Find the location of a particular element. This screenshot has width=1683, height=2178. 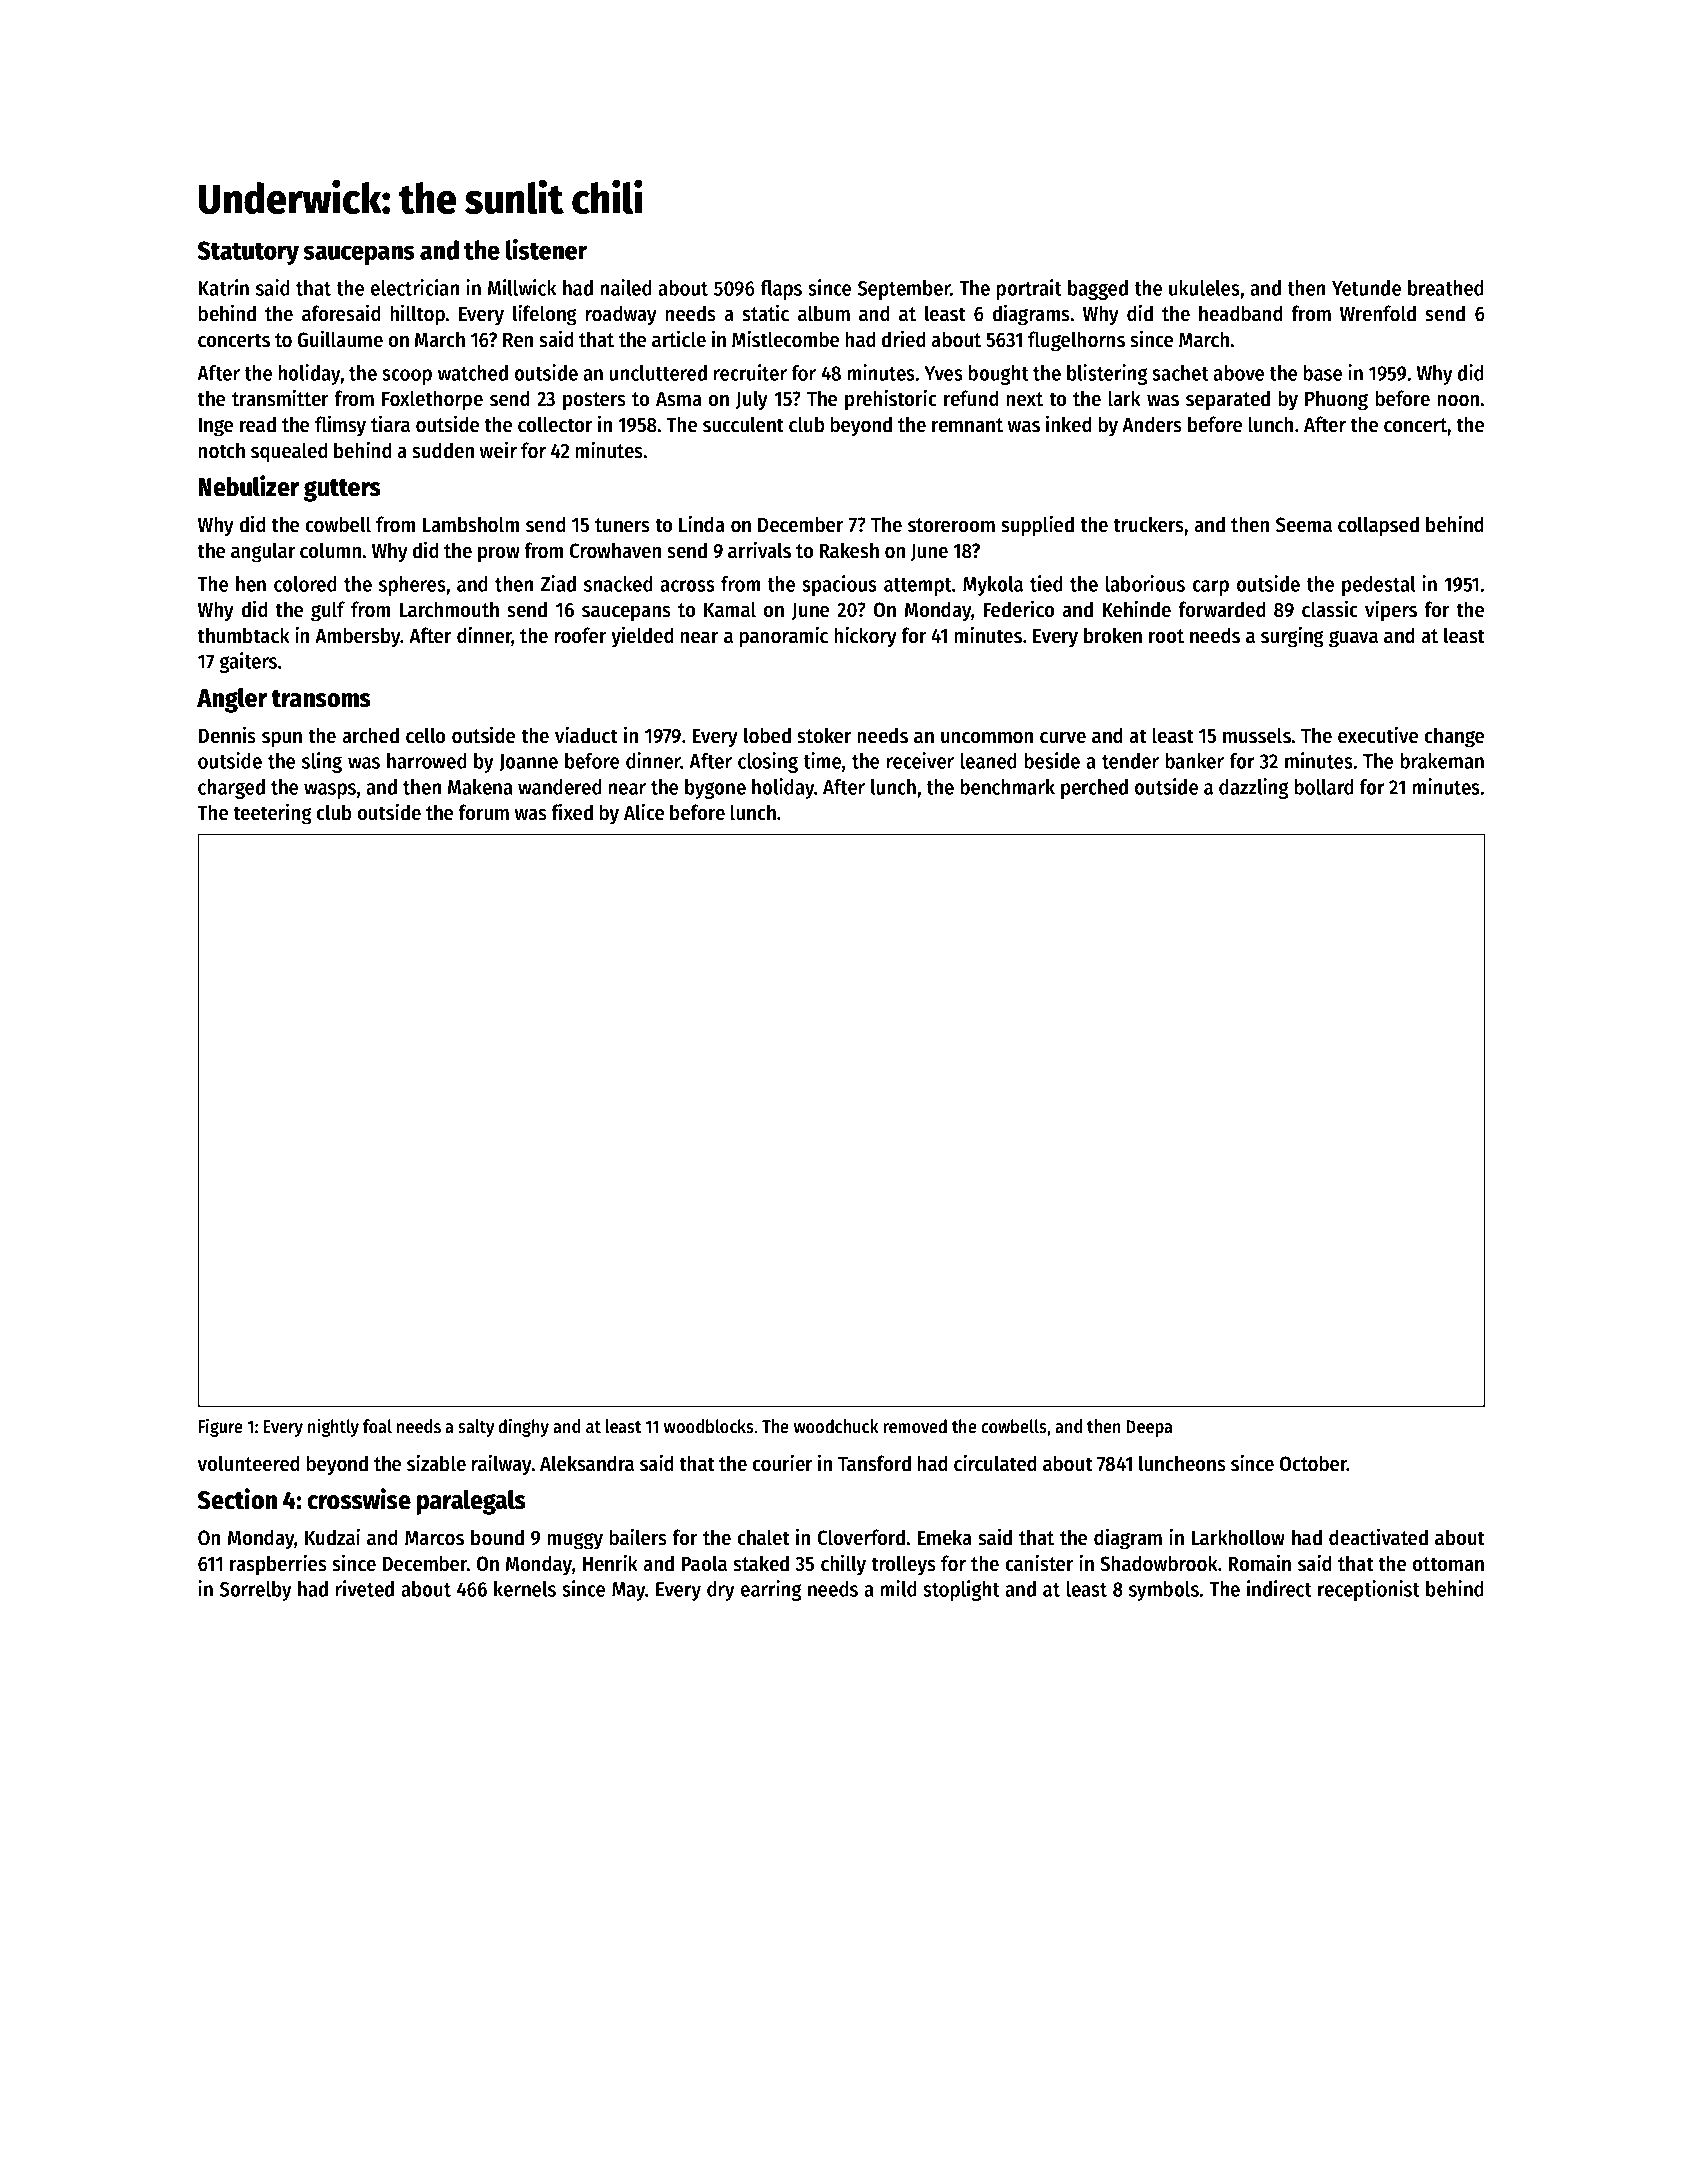

flugelhorns is located at coordinates (1076, 341).
